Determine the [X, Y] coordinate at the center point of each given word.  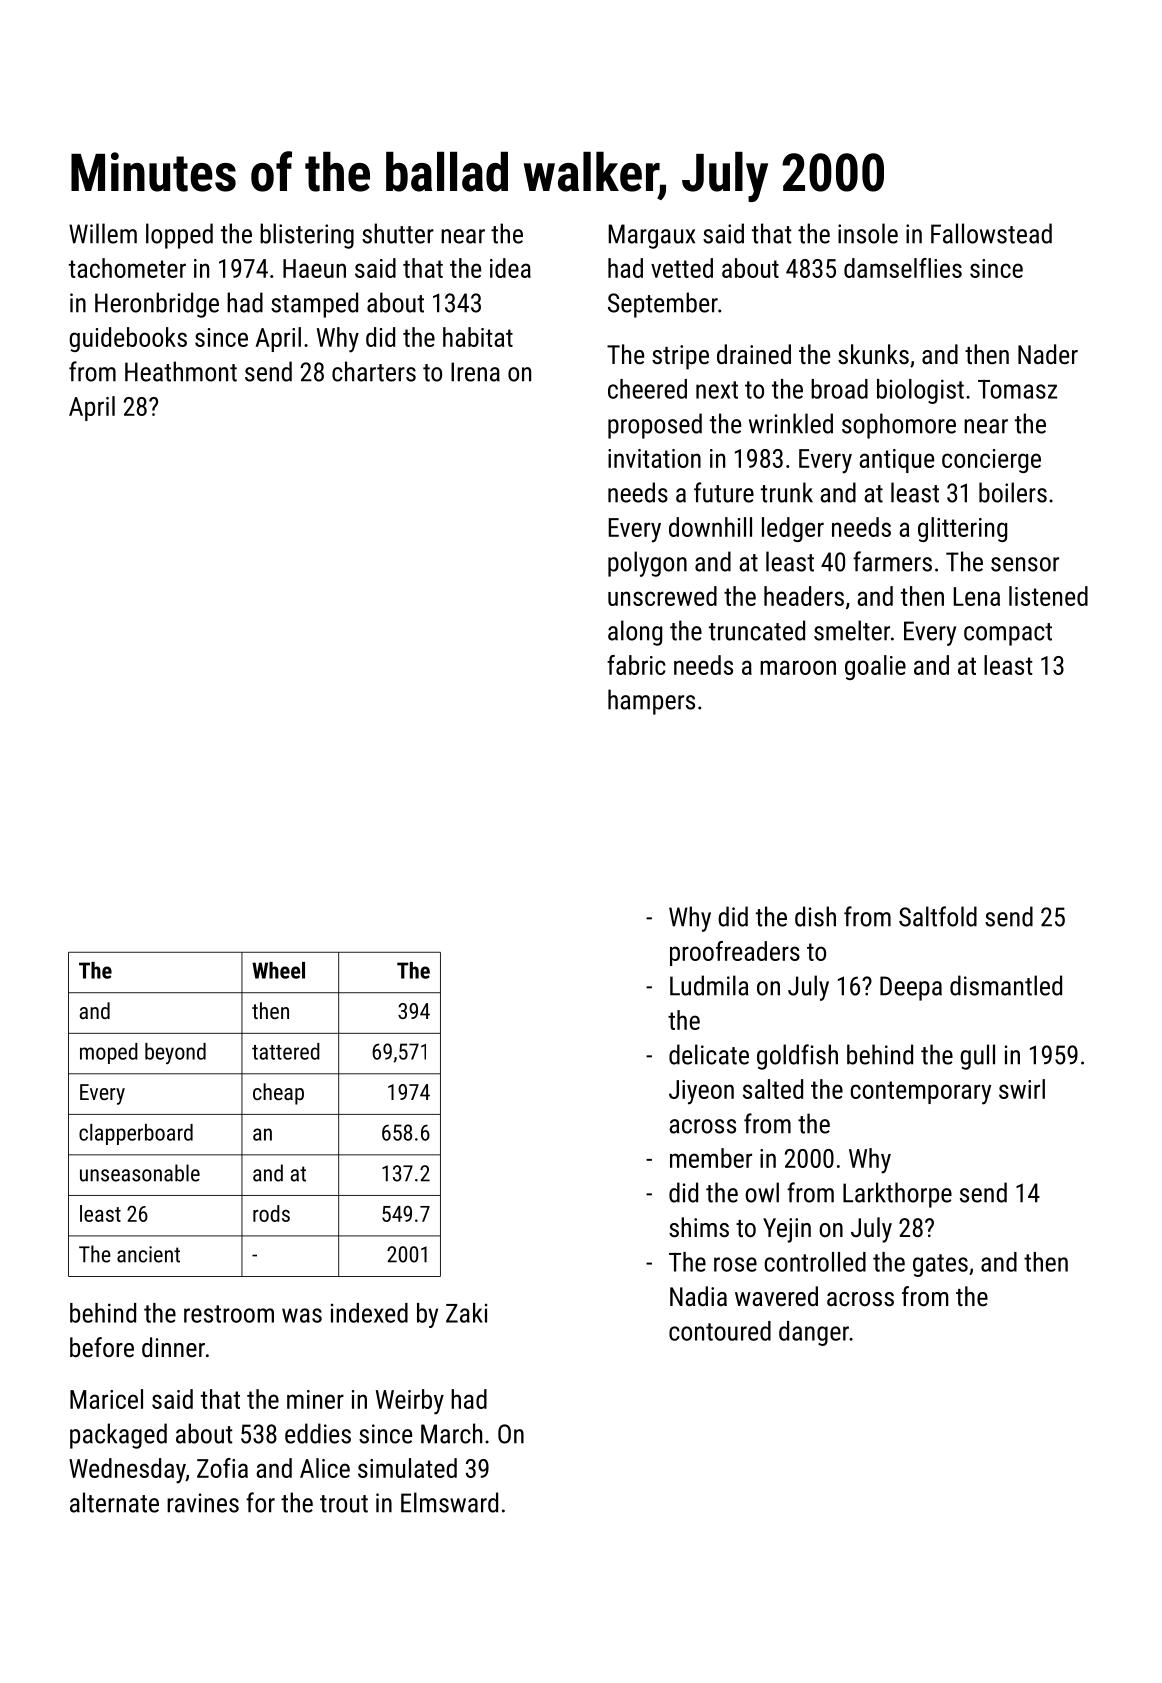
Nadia [698, 1296]
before [102, 1347]
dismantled [1006, 985]
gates [940, 1265]
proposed [655, 426]
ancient [148, 1254]
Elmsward [449, 1502]
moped [109, 1053]
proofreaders [735, 953]
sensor [1025, 564]
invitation [654, 458]
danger [814, 1333]
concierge [991, 461]
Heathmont [181, 371]
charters [374, 371]
